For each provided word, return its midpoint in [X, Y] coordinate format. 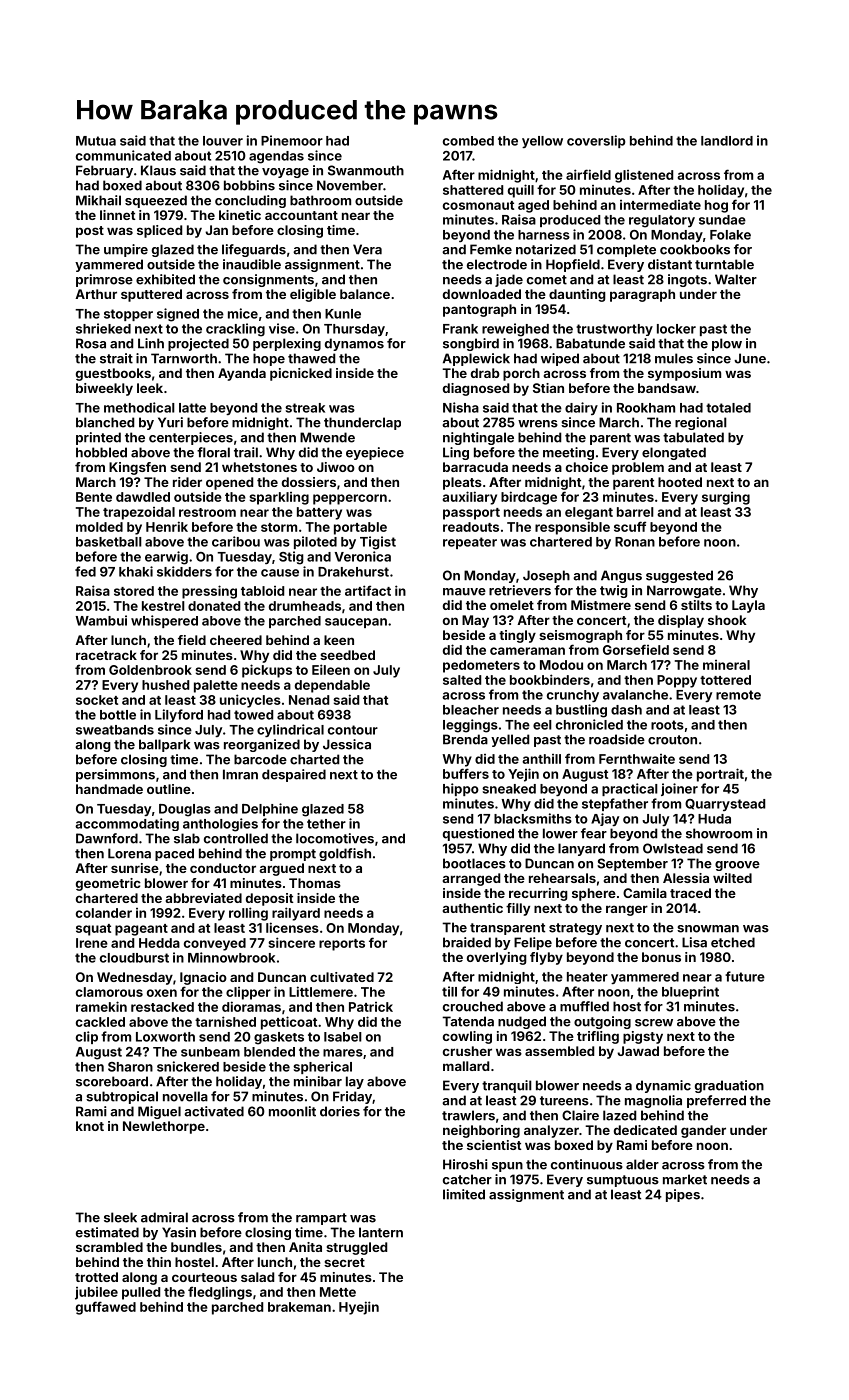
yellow [542, 142]
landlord [727, 141]
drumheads [305, 606]
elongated [674, 453]
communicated [123, 155]
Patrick [371, 1007]
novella [185, 1096]
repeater [470, 543]
